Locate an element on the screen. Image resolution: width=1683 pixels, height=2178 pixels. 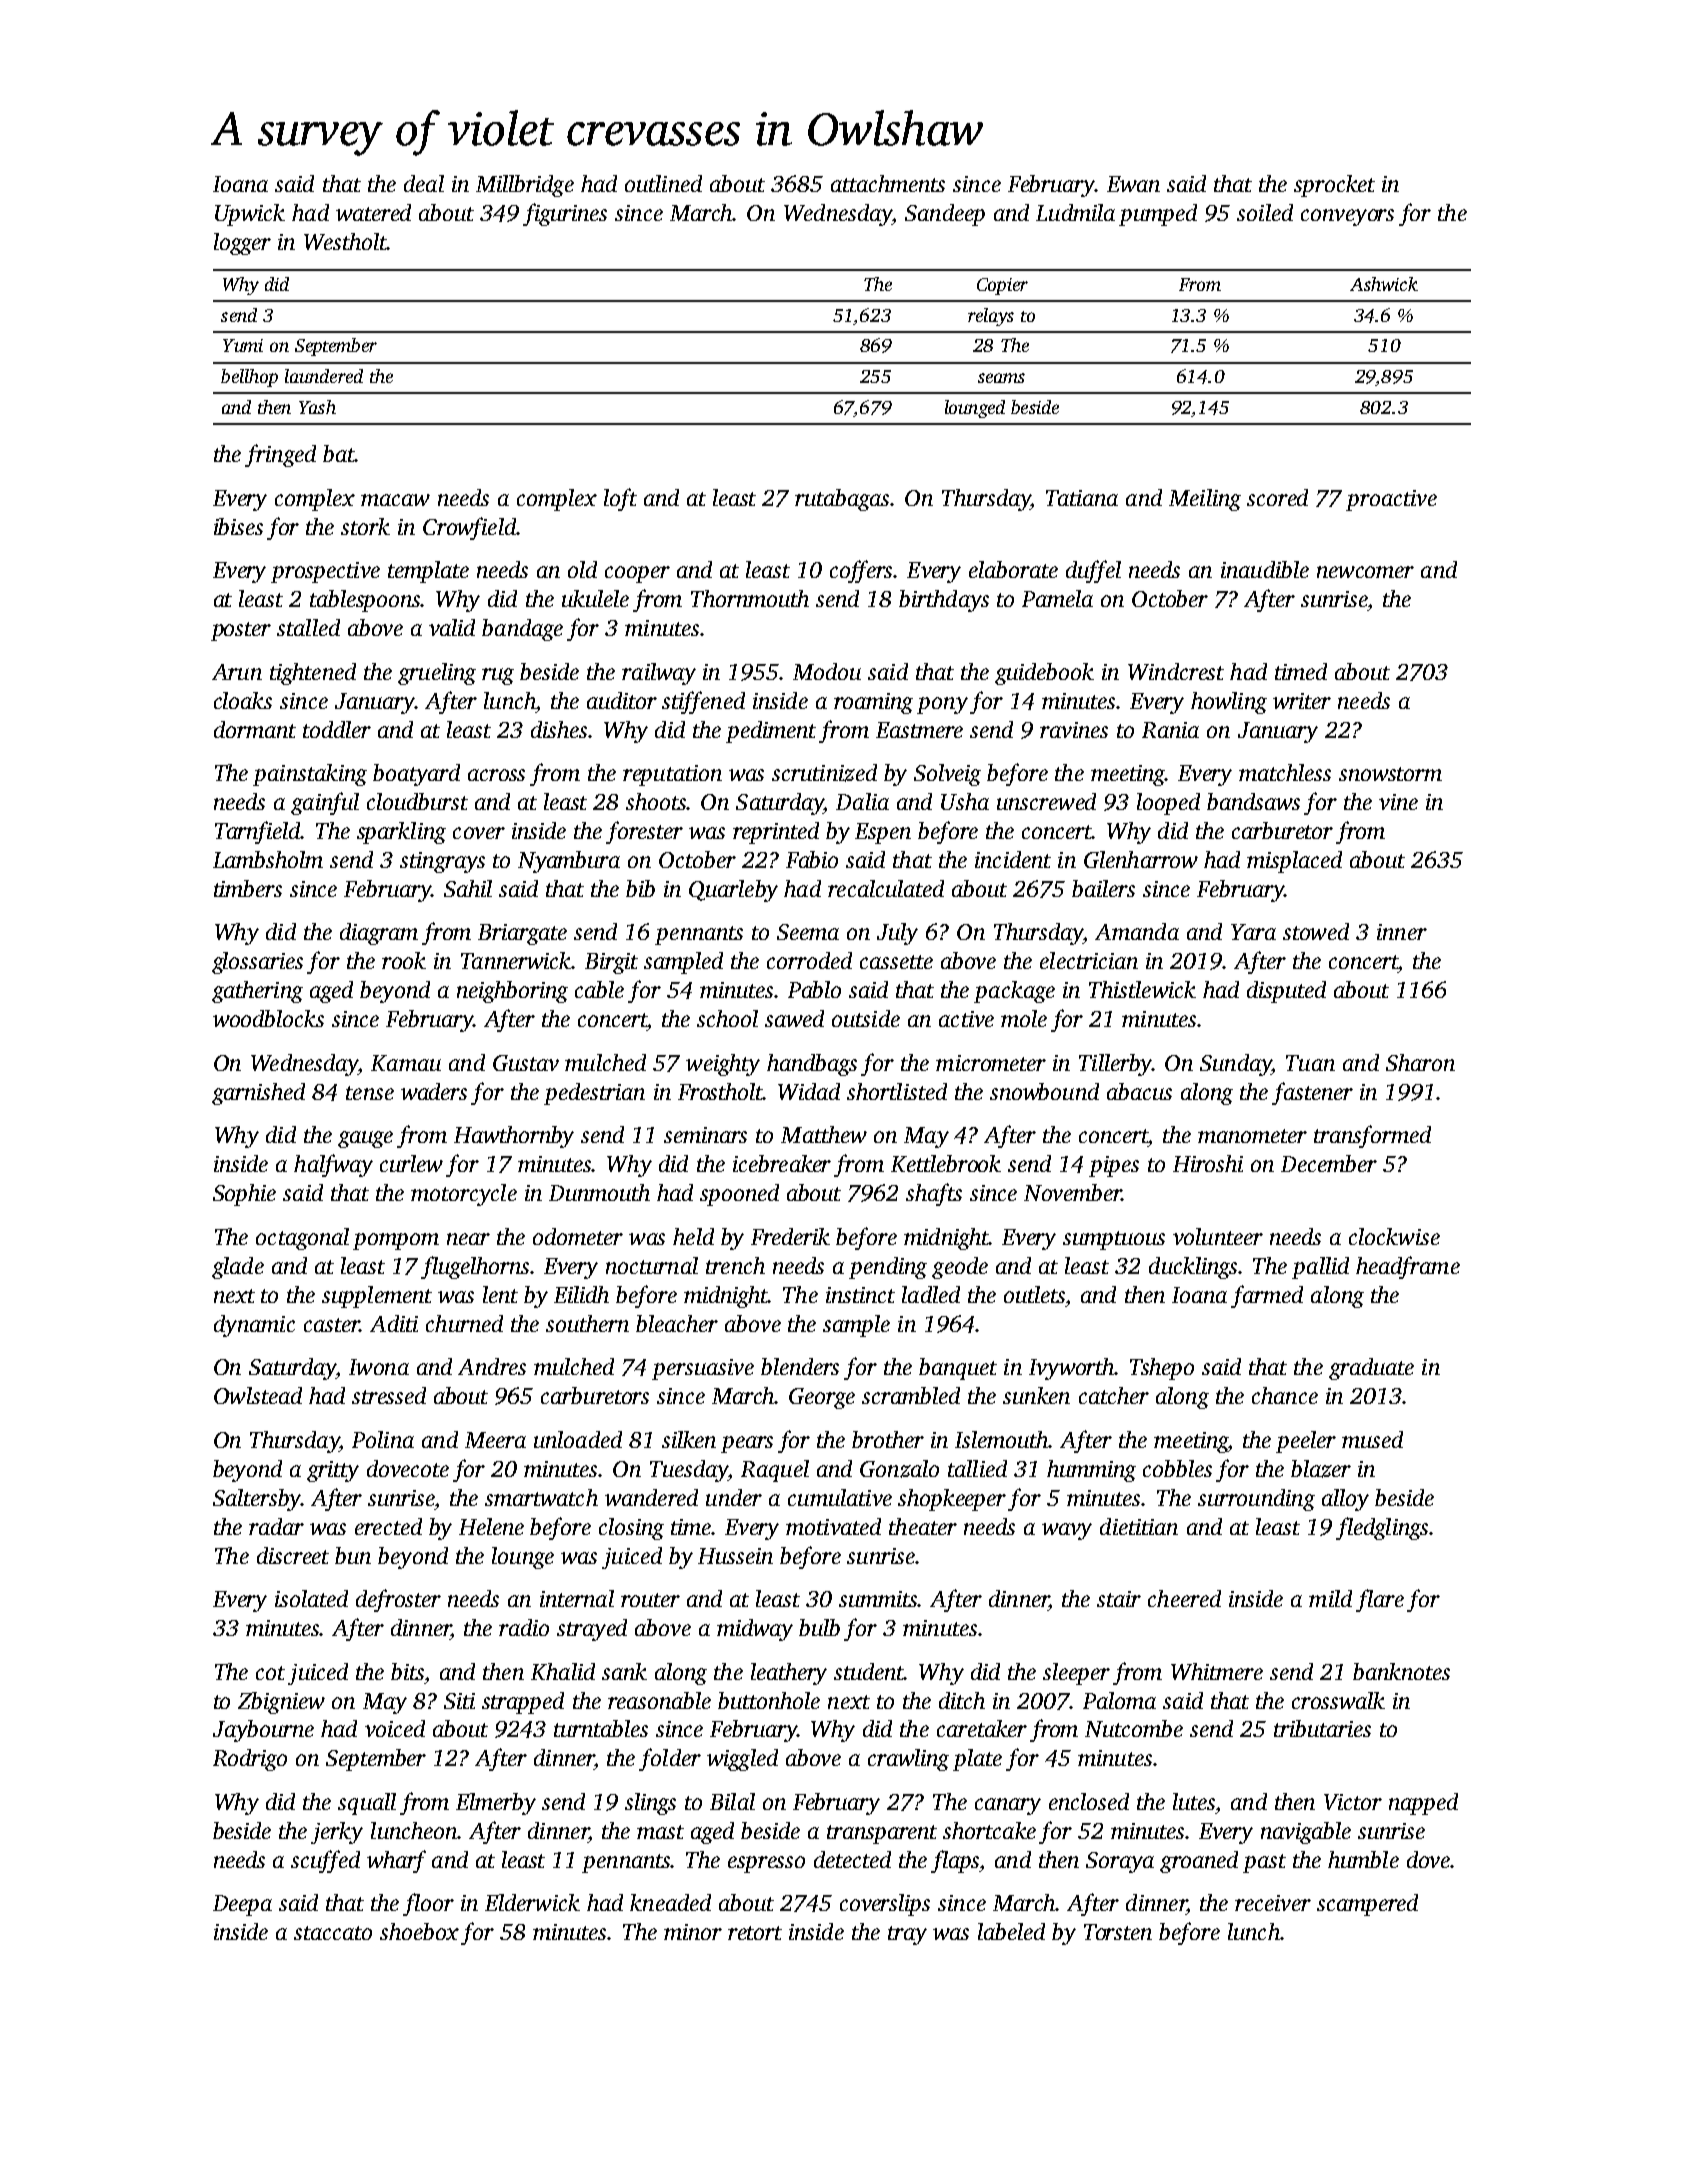
sprocket is located at coordinates (1334, 186).
